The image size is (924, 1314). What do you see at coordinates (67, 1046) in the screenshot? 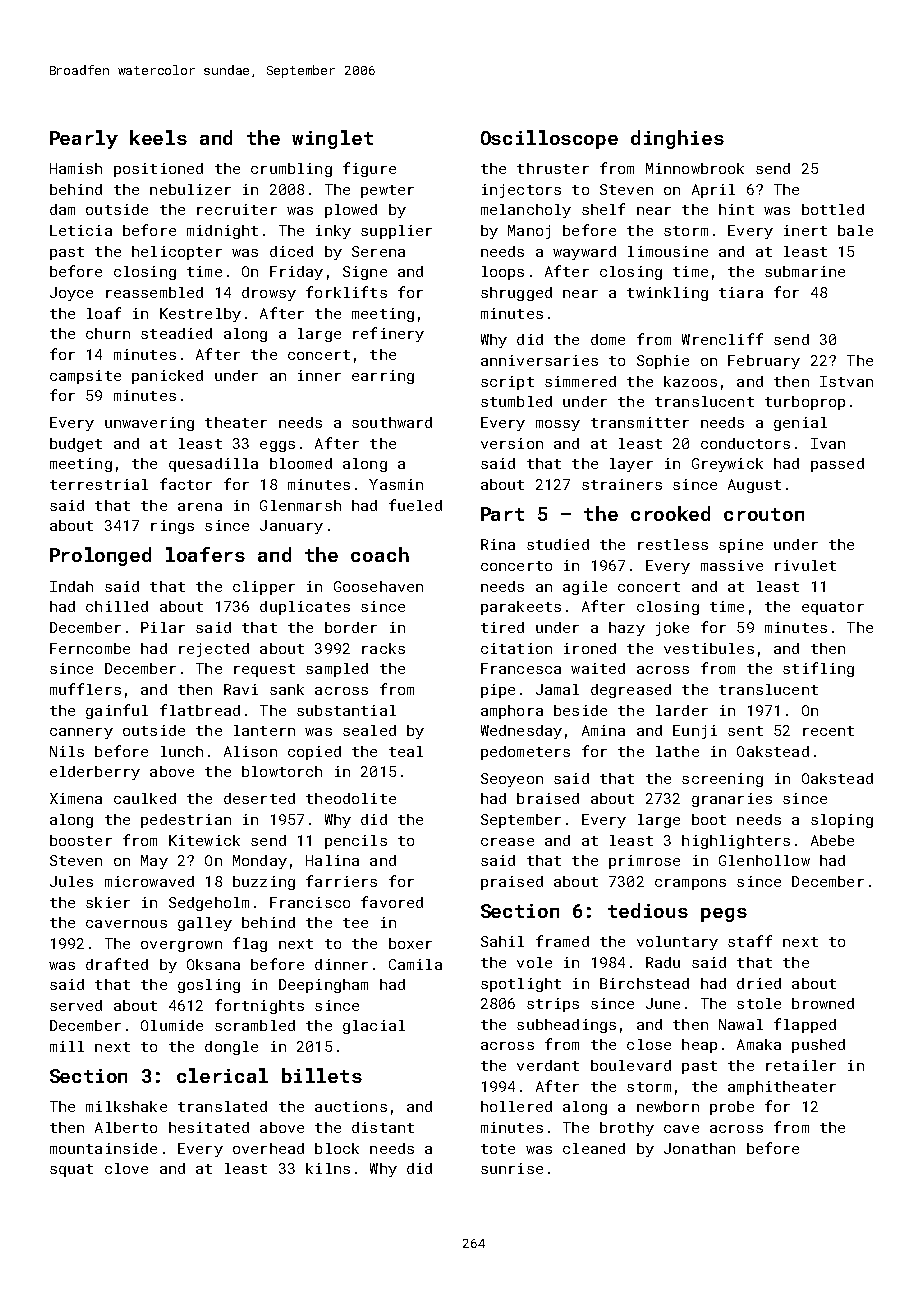
I see `mill` at bounding box center [67, 1046].
